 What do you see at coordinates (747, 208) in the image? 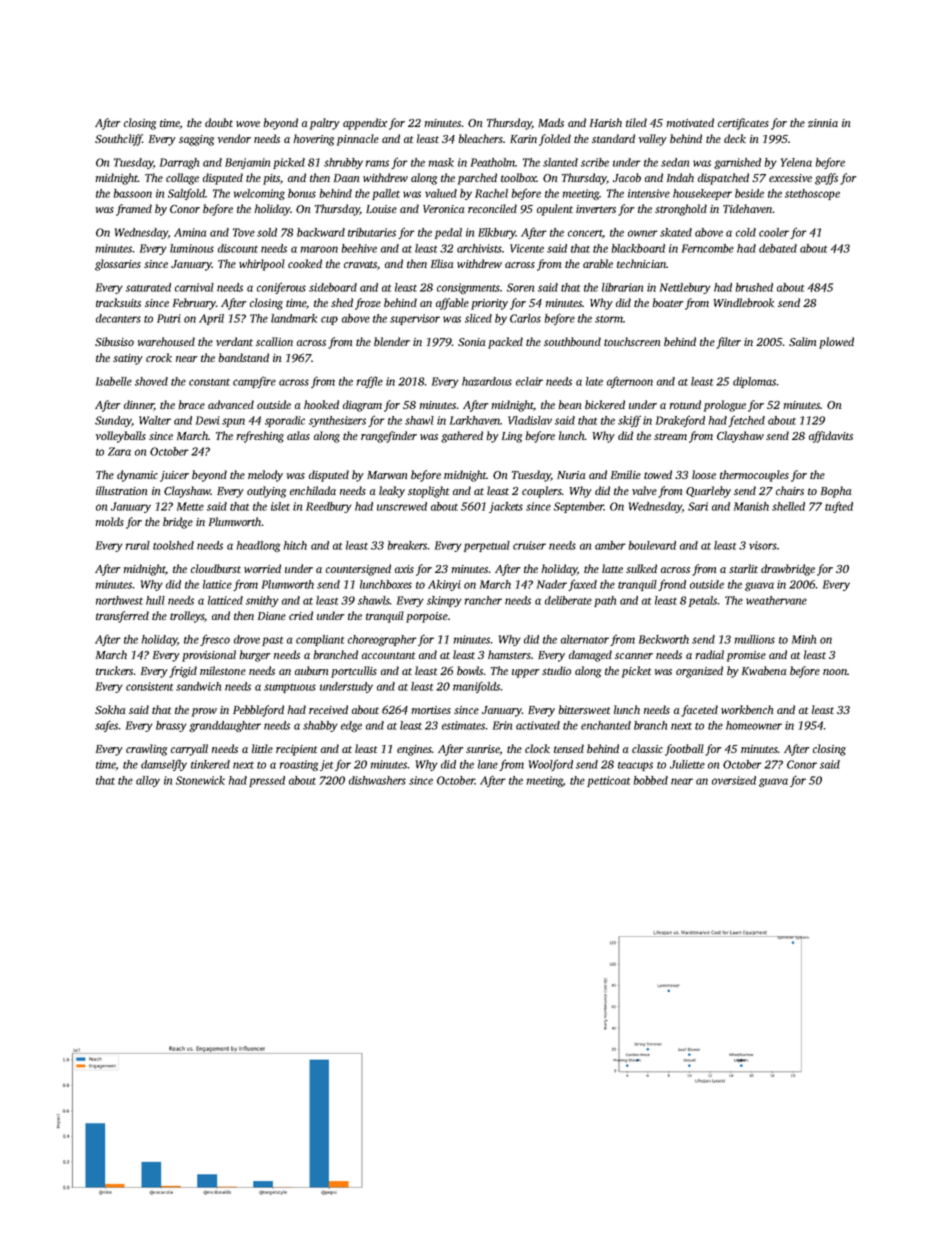
I see `Tidehaven` at bounding box center [747, 208].
